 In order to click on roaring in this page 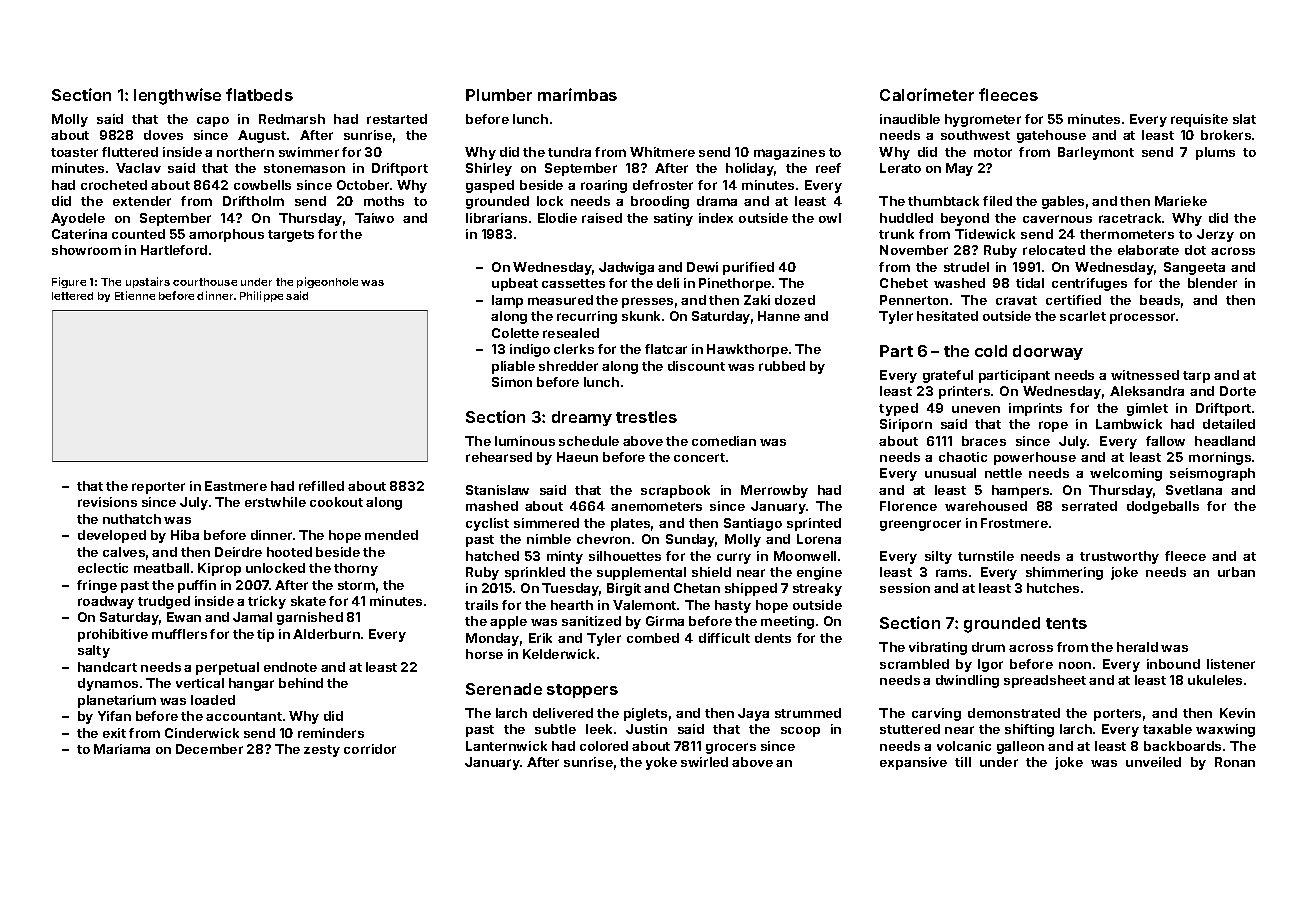, I will do `click(604, 186)`.
